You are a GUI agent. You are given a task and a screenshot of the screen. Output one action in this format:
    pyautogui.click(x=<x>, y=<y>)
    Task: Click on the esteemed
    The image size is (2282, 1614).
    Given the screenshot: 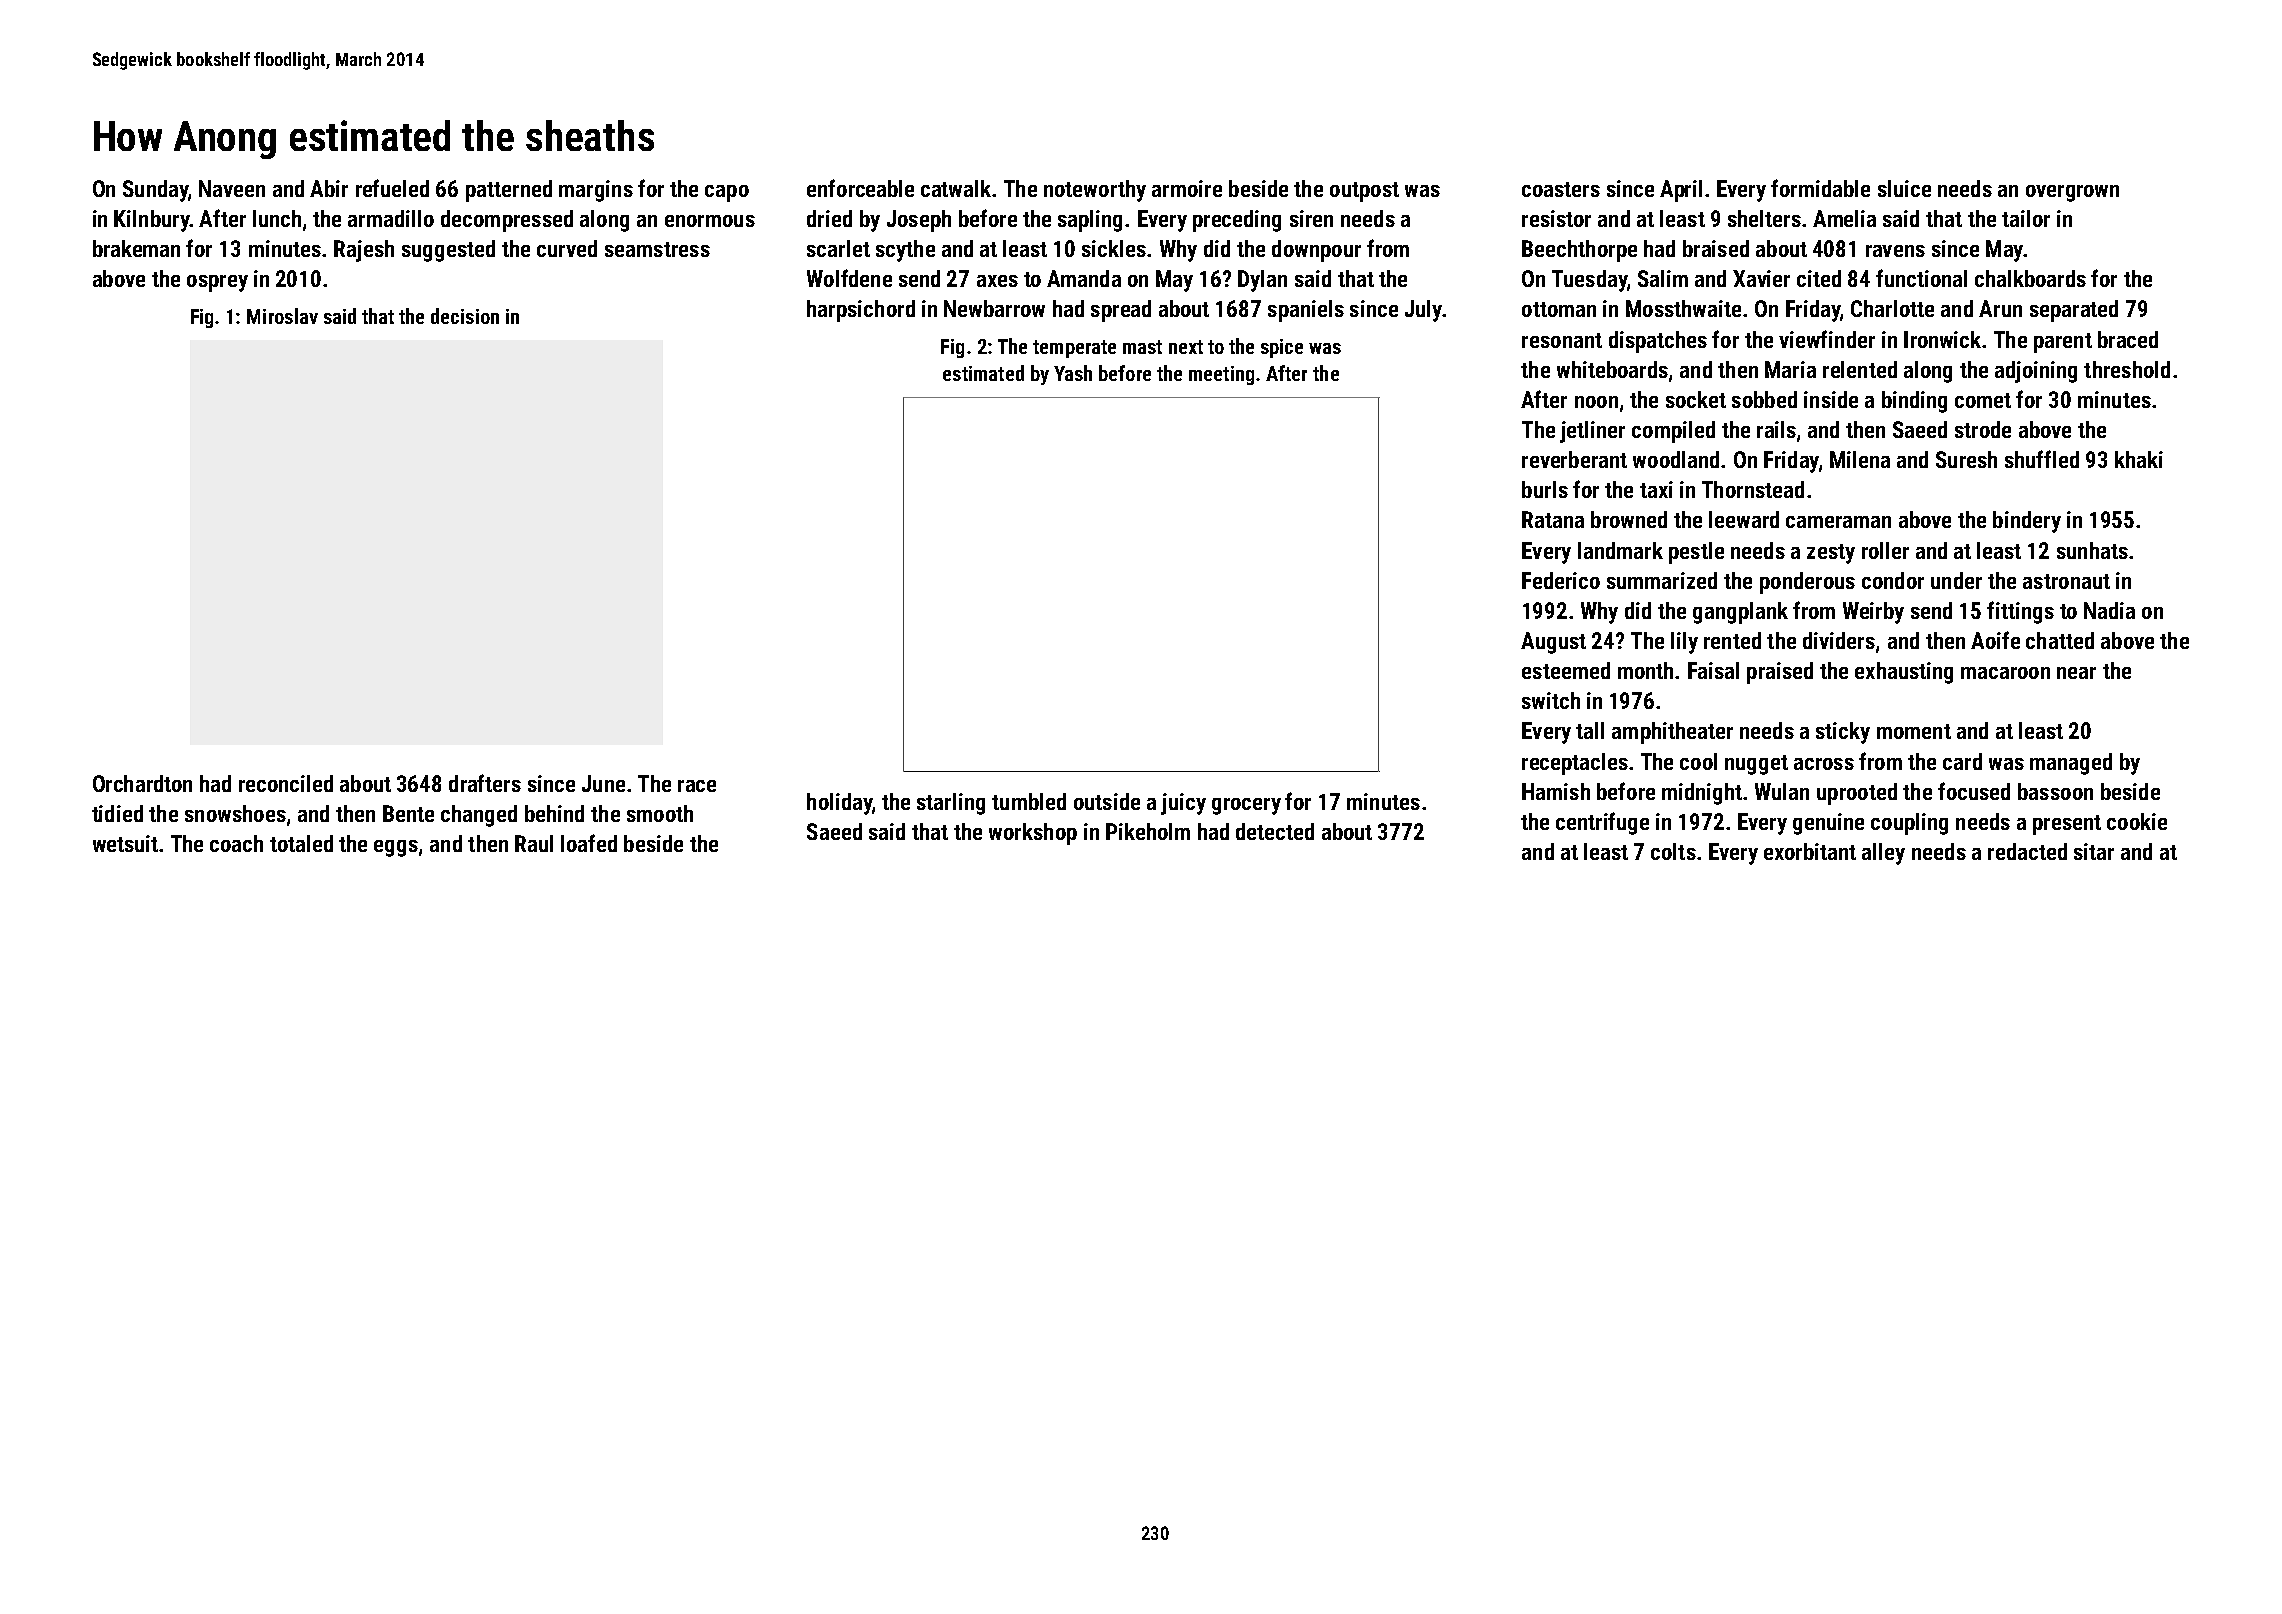 What is the action you would take?
    pyautogui.click(x=1566, y=670)
